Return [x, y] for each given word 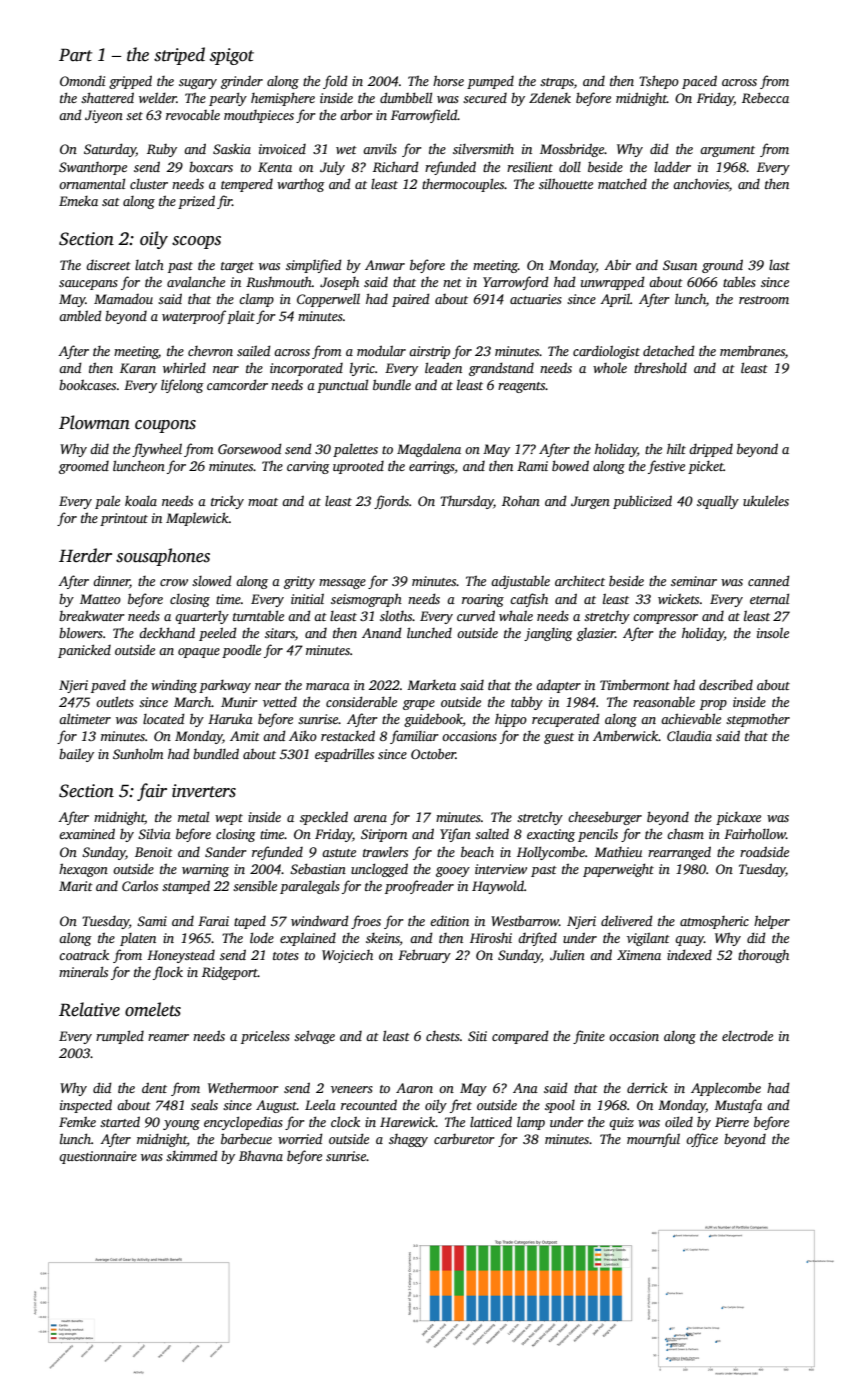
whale [516, 615]
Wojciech [347, 956]
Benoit [154, 852]
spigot [232, 56]
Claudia [689, 735]
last [779, 265]
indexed [689, 954]
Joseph [339, 283]
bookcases [87, 385]
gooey [453, 872]
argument [727, 151]
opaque [199, 653]
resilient [530, 166]
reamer [168, 1037]
